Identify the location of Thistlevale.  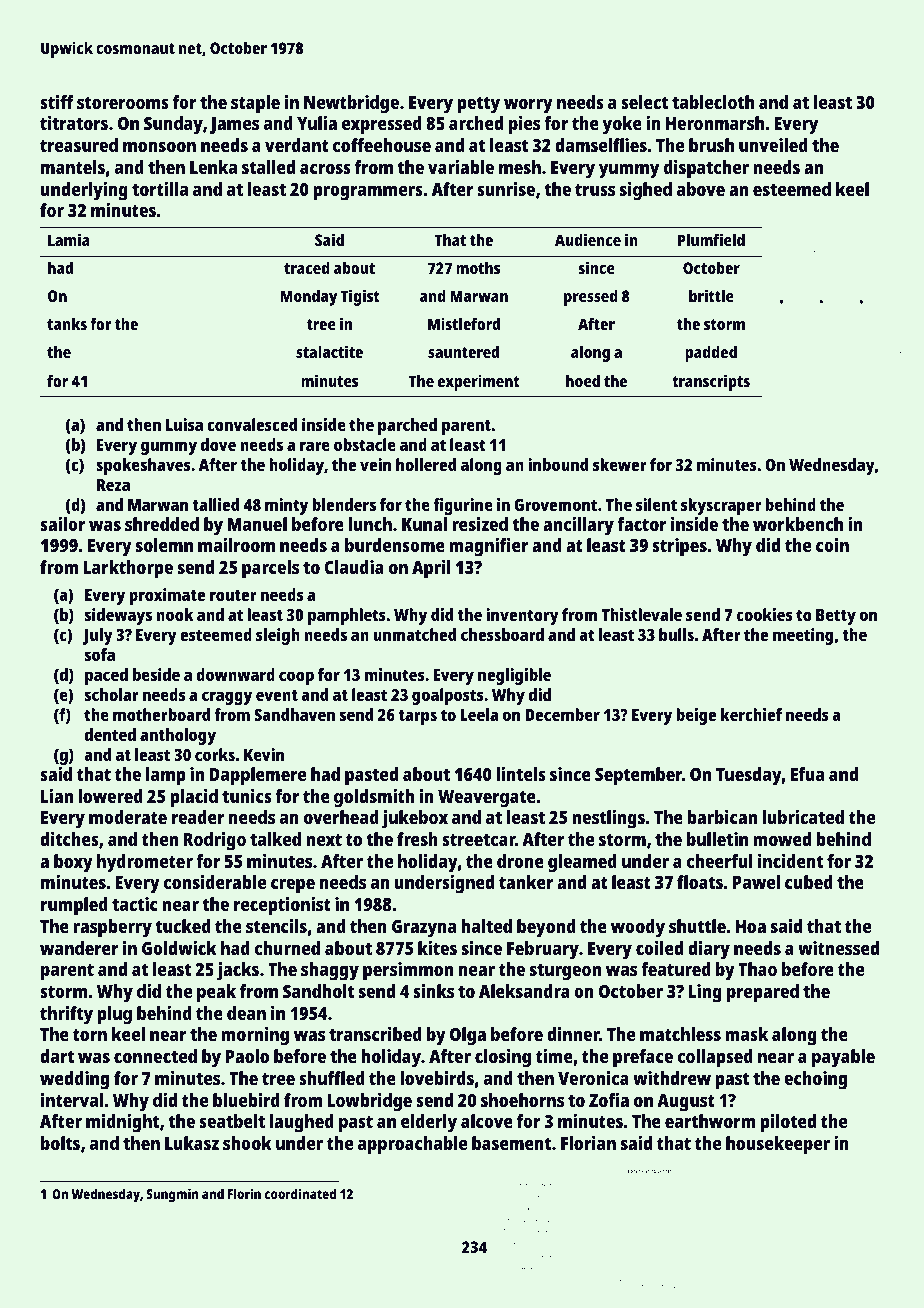
(642, 614).
